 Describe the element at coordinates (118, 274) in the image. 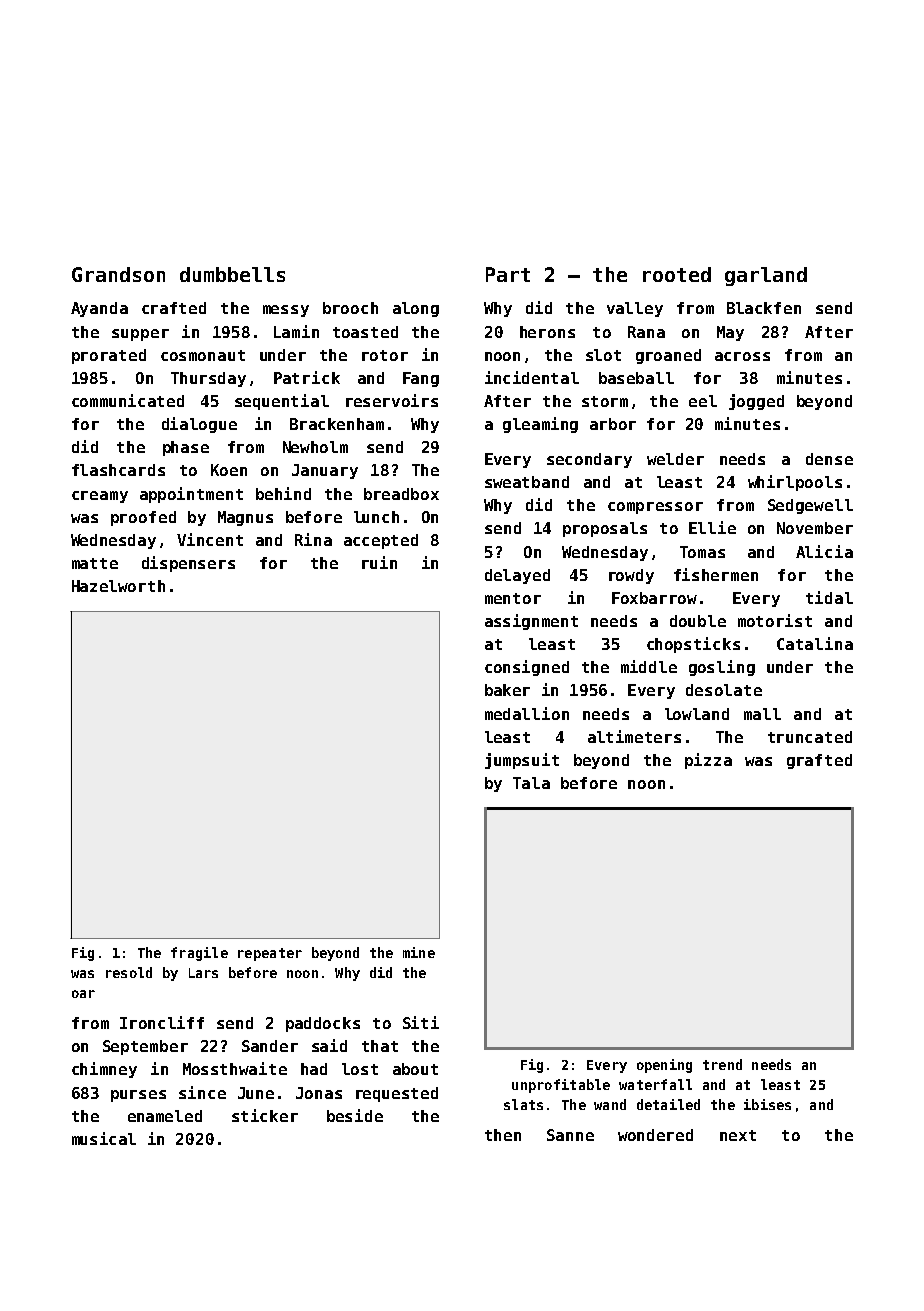

I see `Grandson` at that location.
